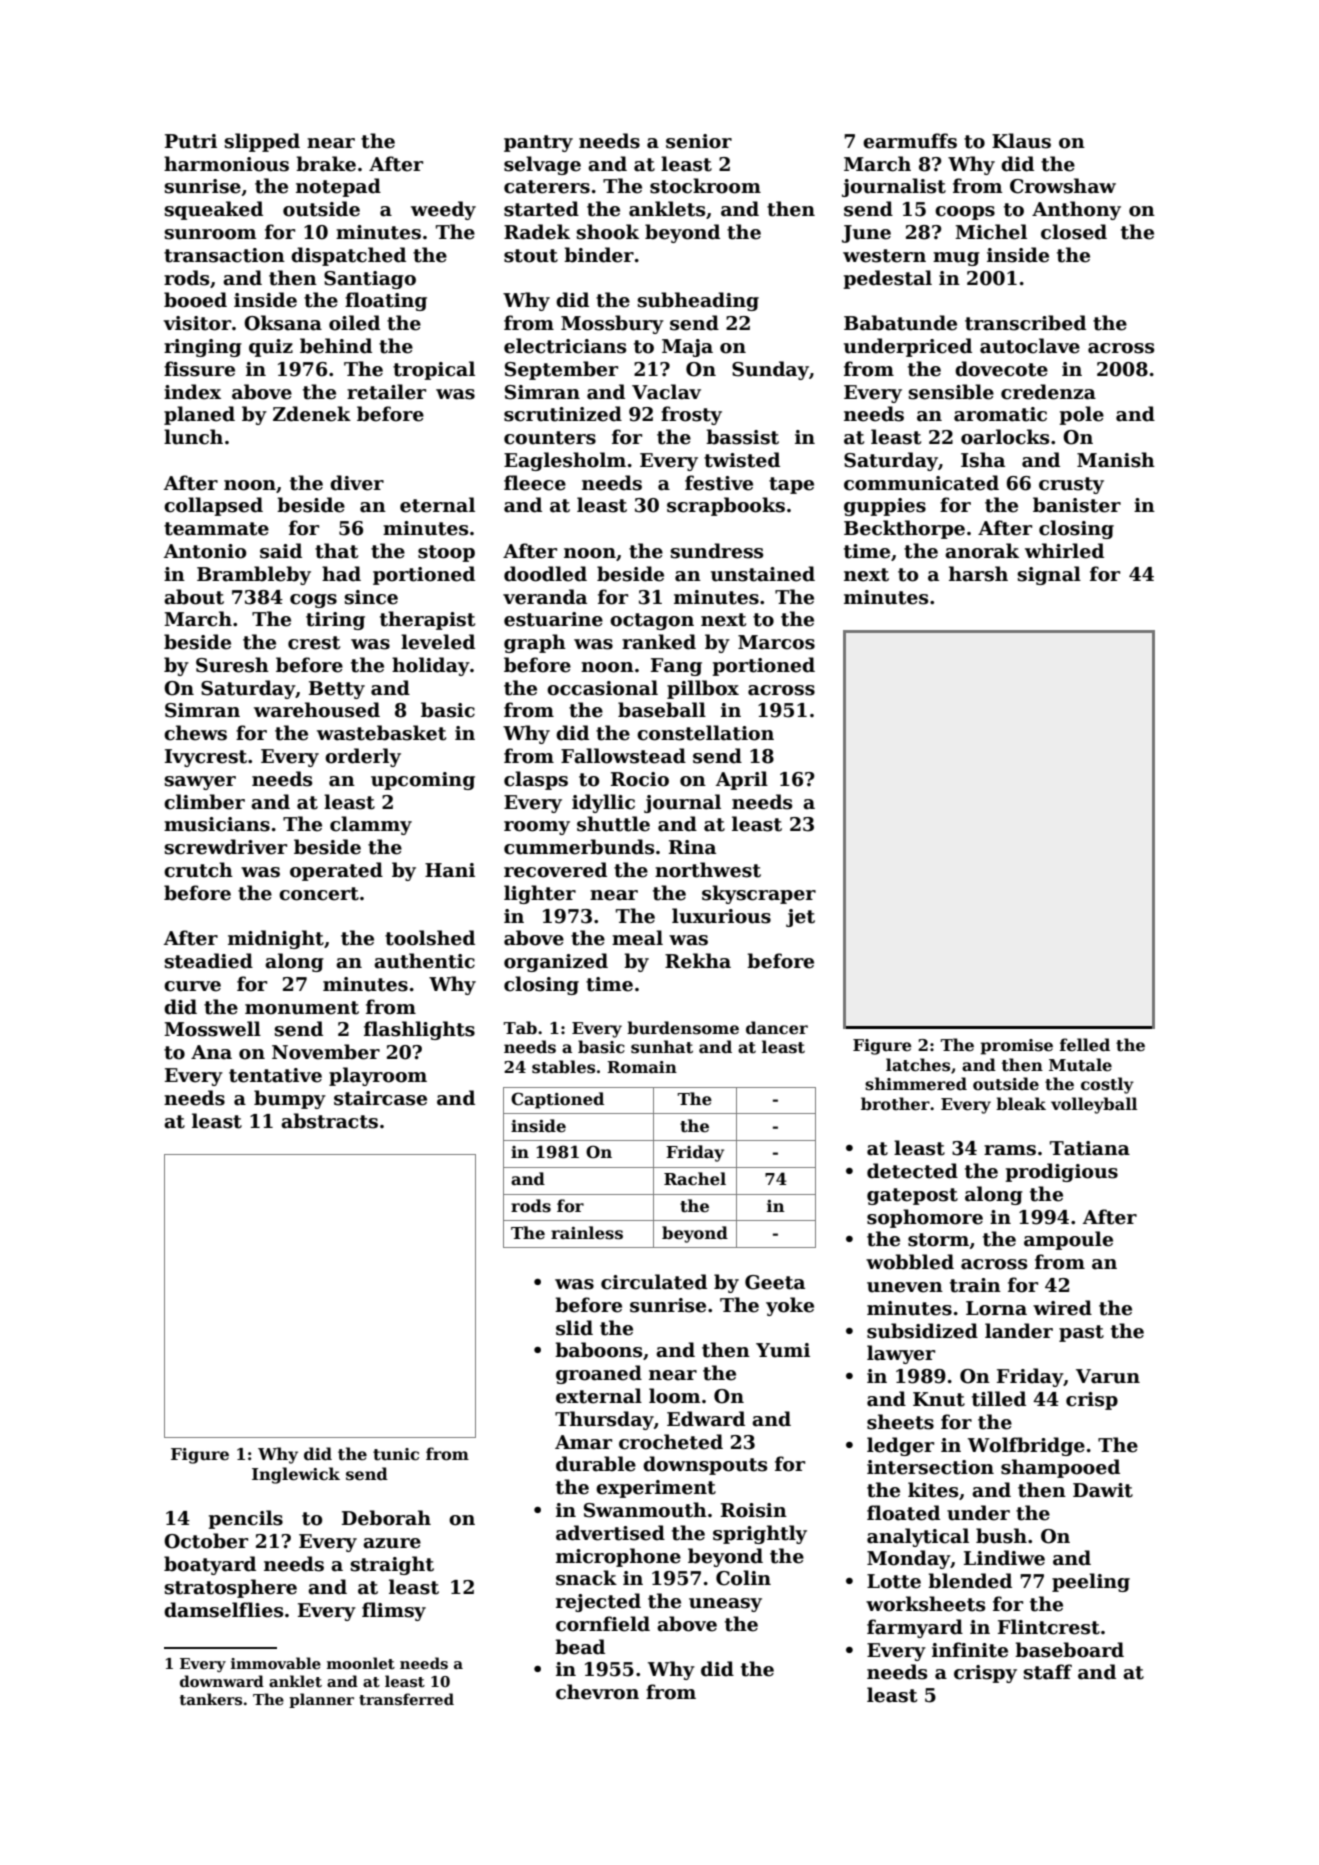  What do you see at coordinates (965, 213) in the page?
I see `coops` at bounding box center [965, 213].
